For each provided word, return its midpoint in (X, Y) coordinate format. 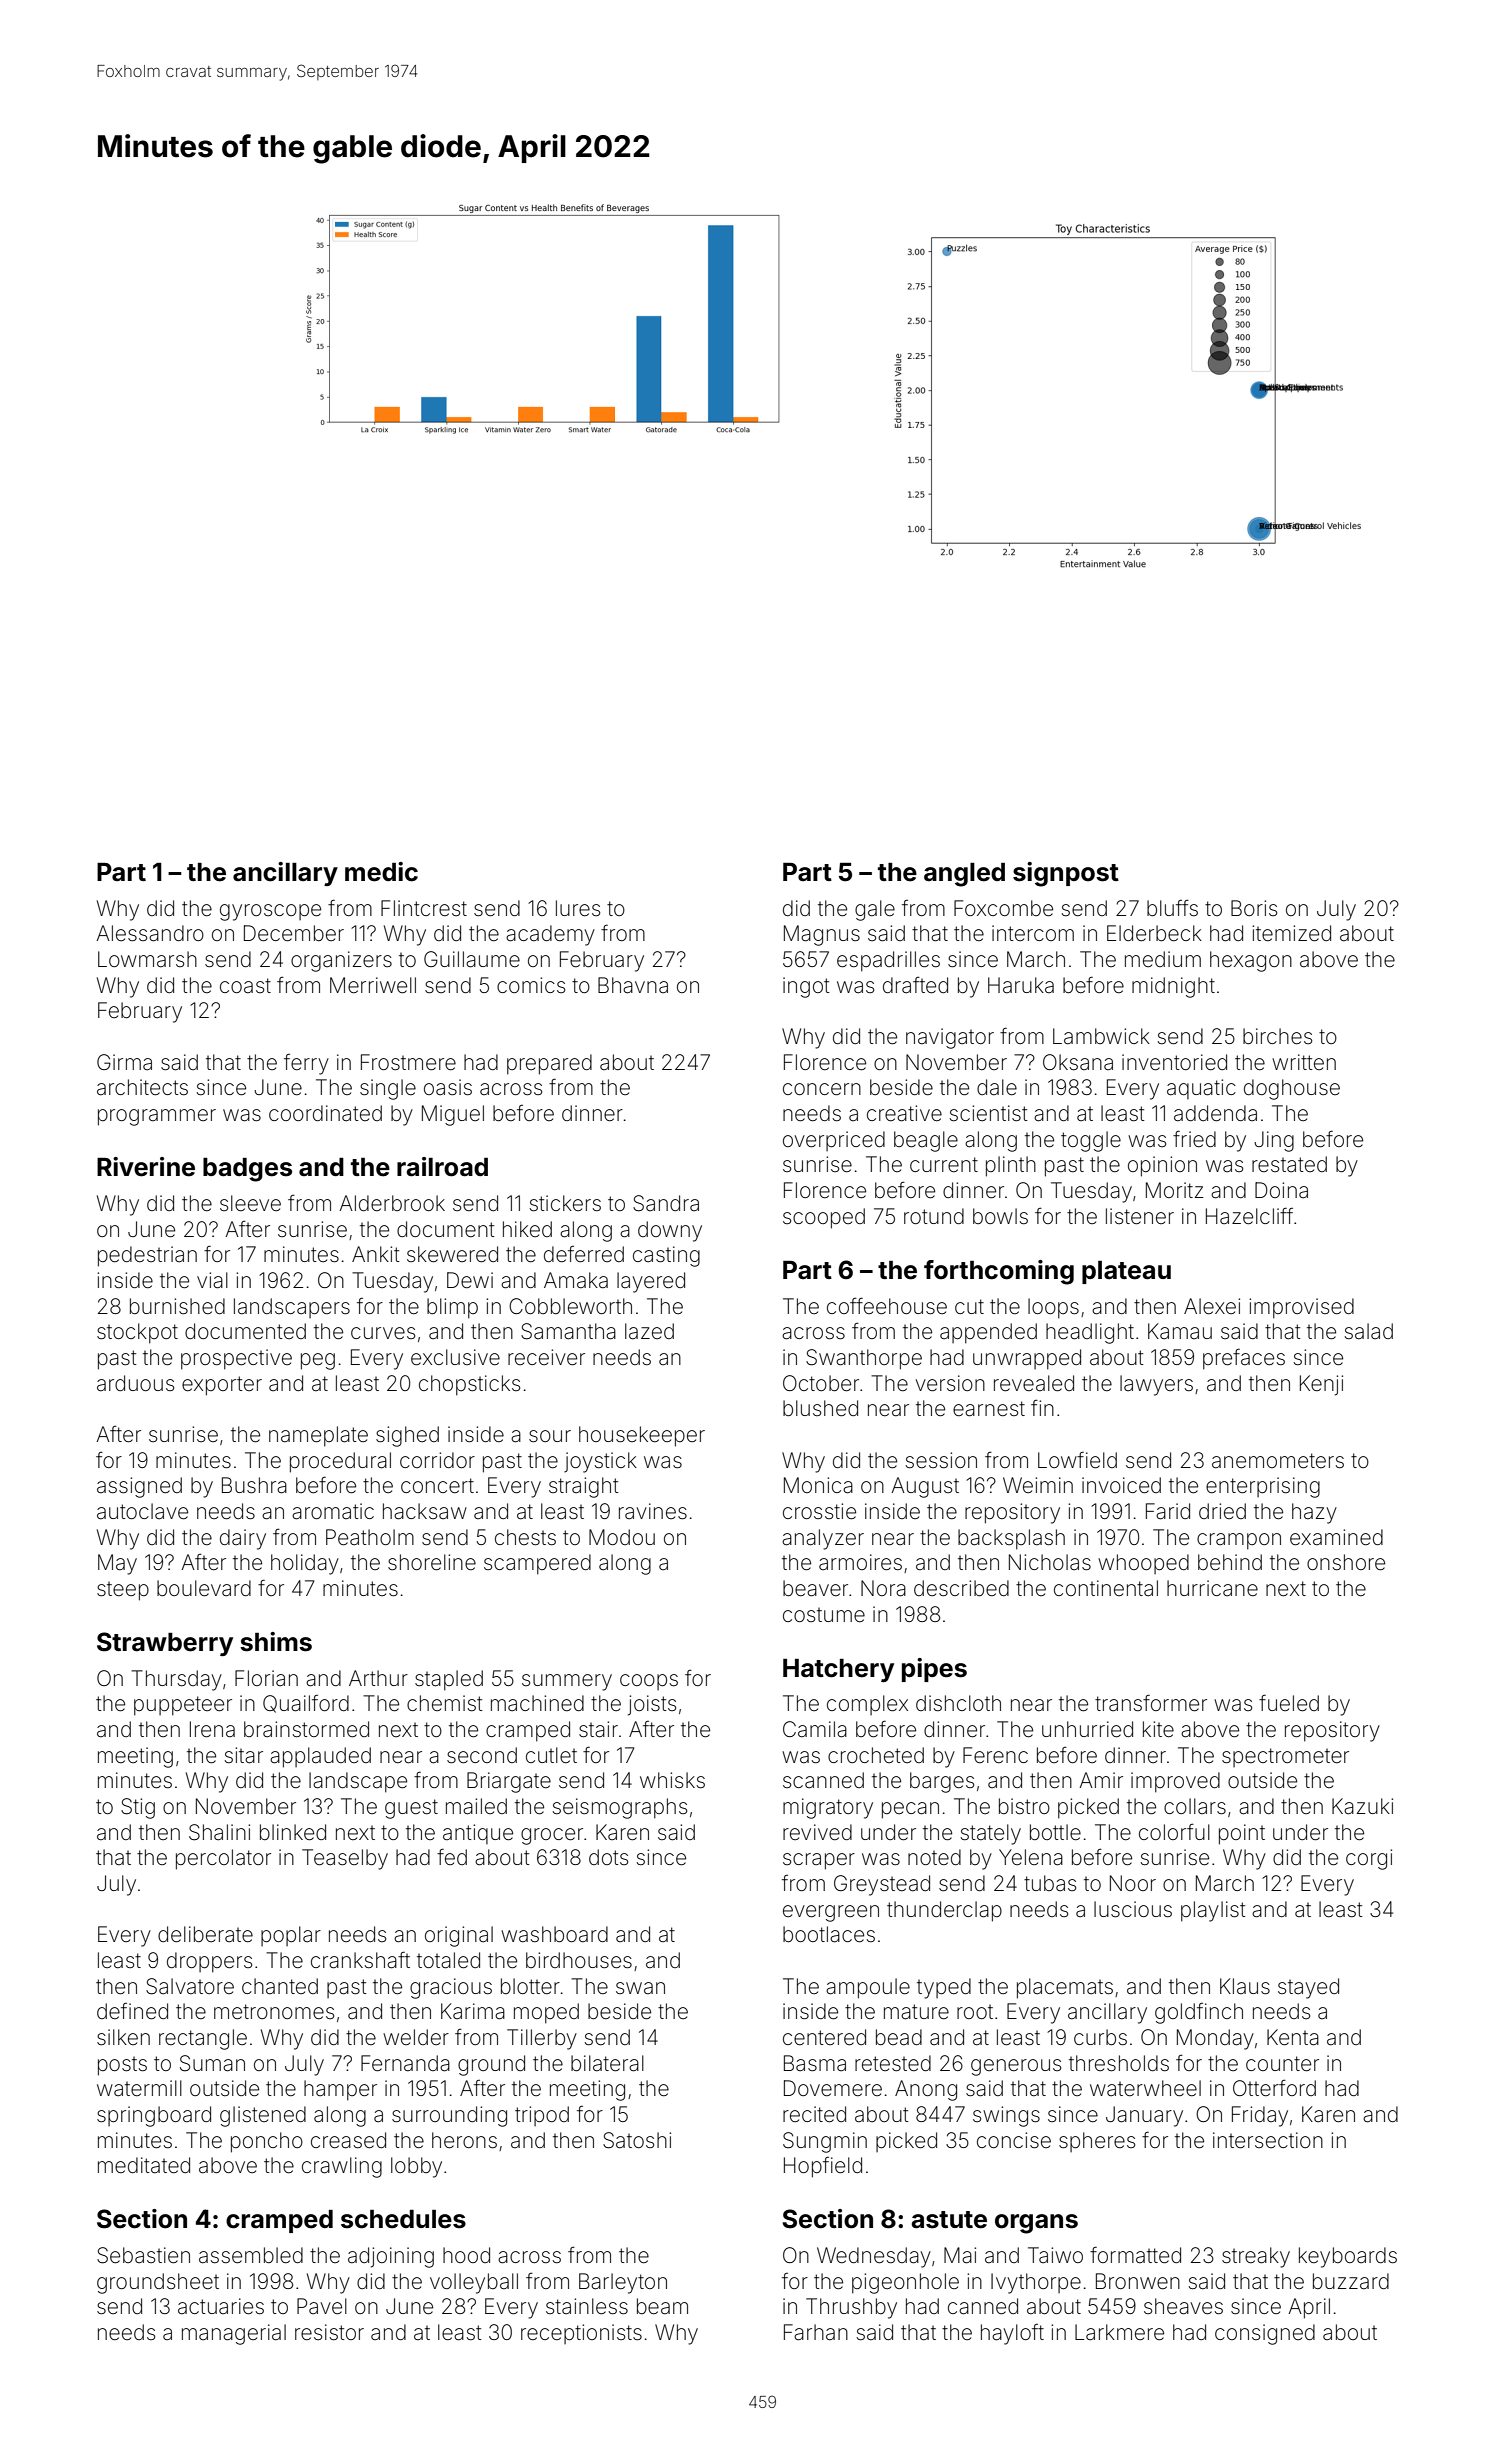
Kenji (1321, 1385)
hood (466, 2255)
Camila (815, 1729)
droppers (209, 1962)
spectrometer (1285, 1757)
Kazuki (1362, 1806)
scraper (819, 1861)
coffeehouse (887, 1306)
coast (245, 986)
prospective (236, 1359)
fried (1194, 1138)
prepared (549, 1064)
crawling (342, 2167)
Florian (266, 1678)
